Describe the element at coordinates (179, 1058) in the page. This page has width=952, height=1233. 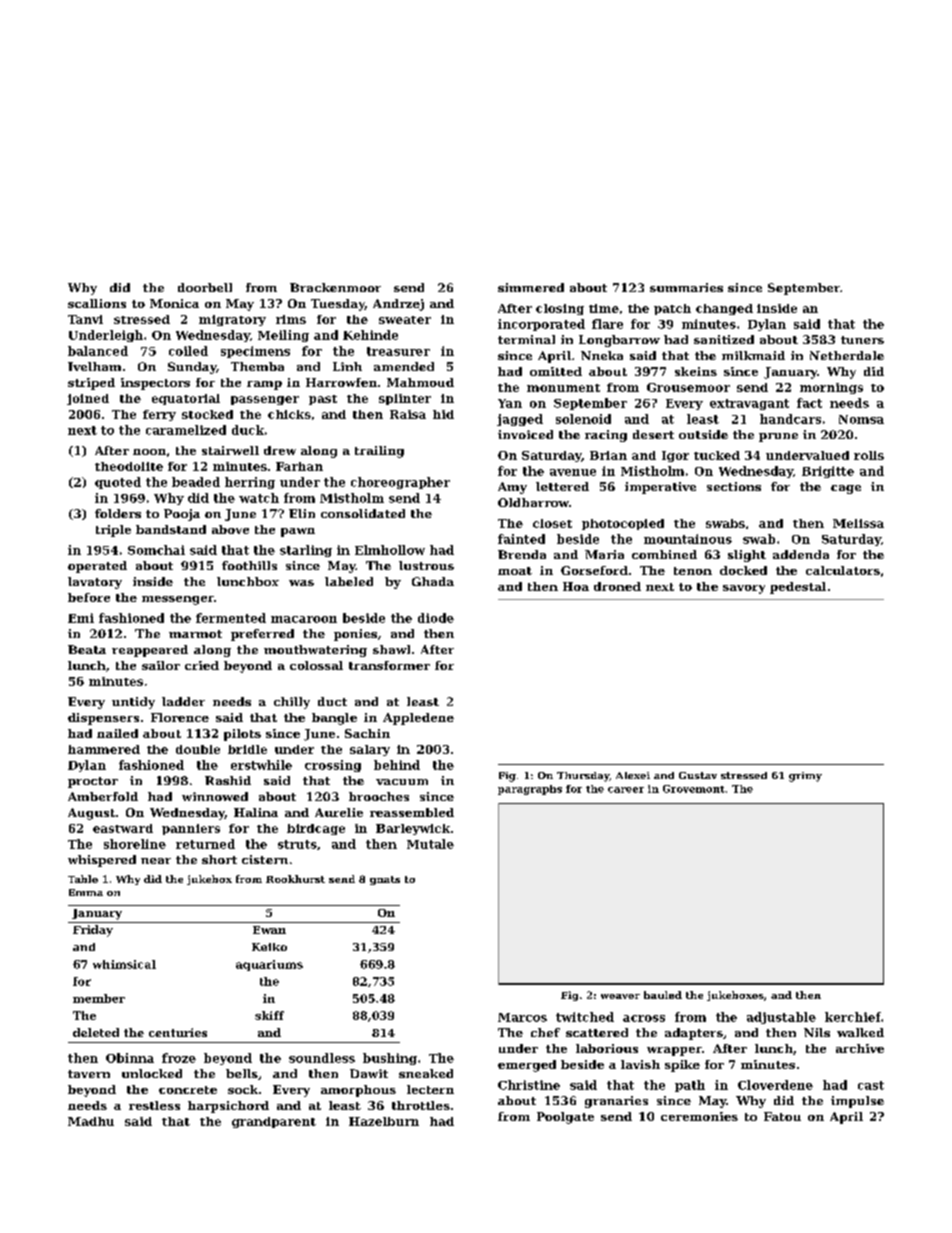
I see `froze` at that location.
